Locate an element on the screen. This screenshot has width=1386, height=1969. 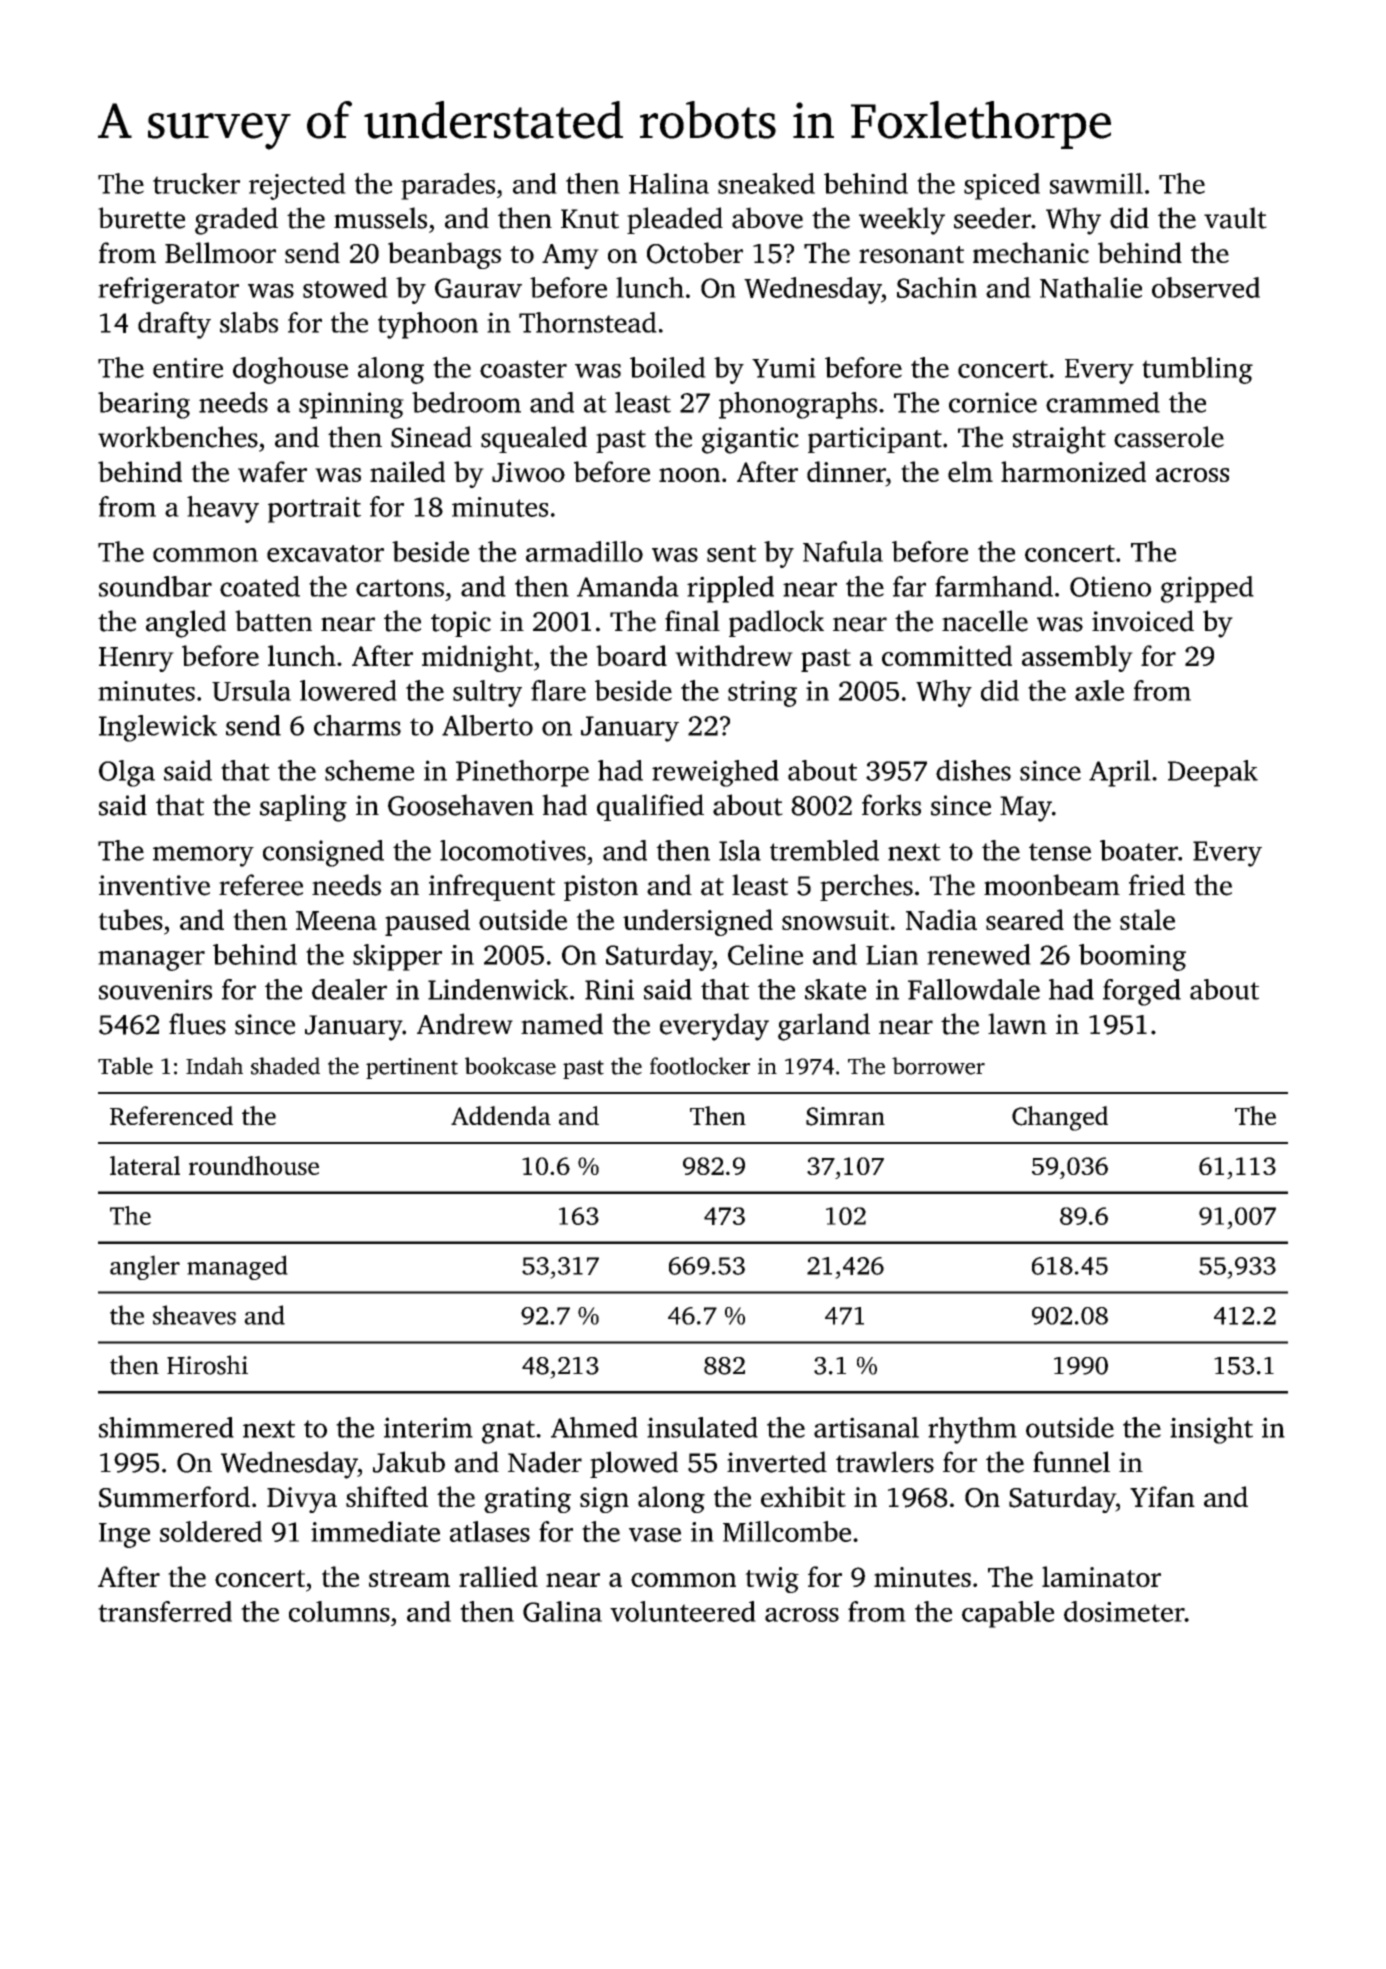
gnat is located at coordinates (508, 1432).
